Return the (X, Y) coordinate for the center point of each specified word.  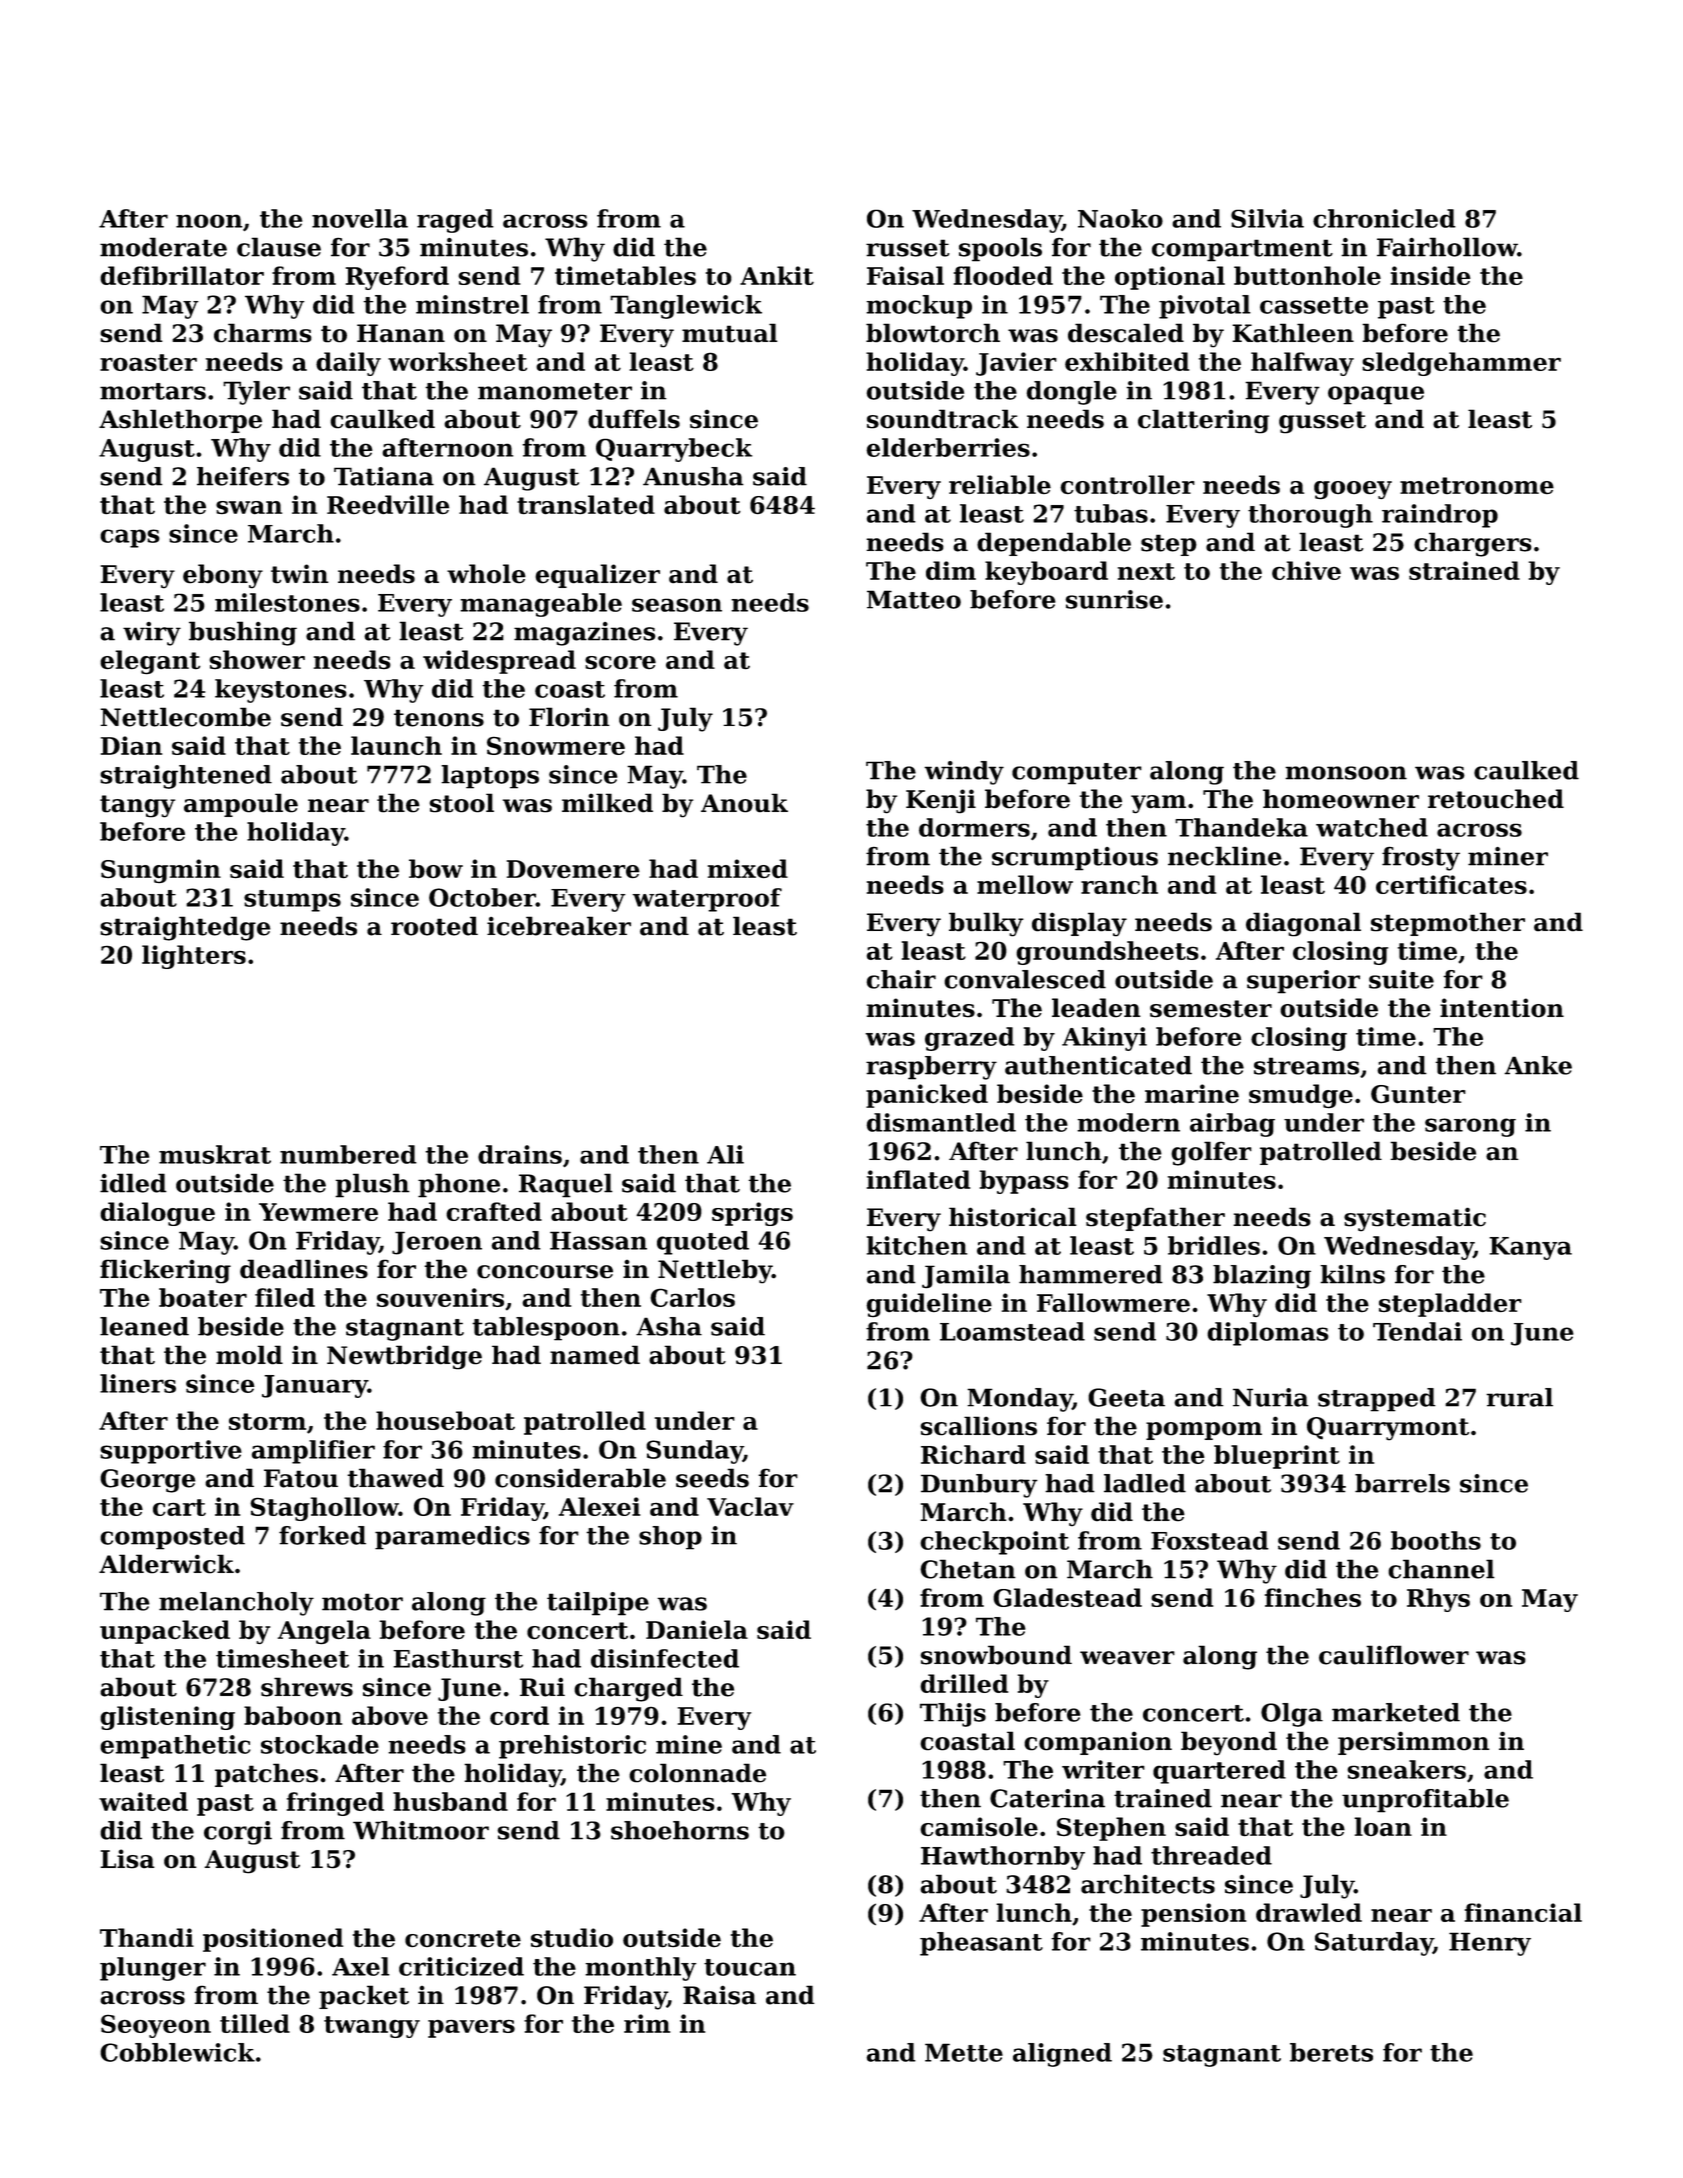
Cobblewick (177, 2052)
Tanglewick (686, 307)
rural (1519, 1397)
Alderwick (166, 1564)
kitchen (917, 1245)
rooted (434, 926)
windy (964, 773)
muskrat (215, 1154)
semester (1211, 1009)
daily (348, 364)
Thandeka (1241, 827)
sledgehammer (1461, 364)
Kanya (1530, 1248)
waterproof (707, 900)
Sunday (694, 1452)
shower (257, 659)
